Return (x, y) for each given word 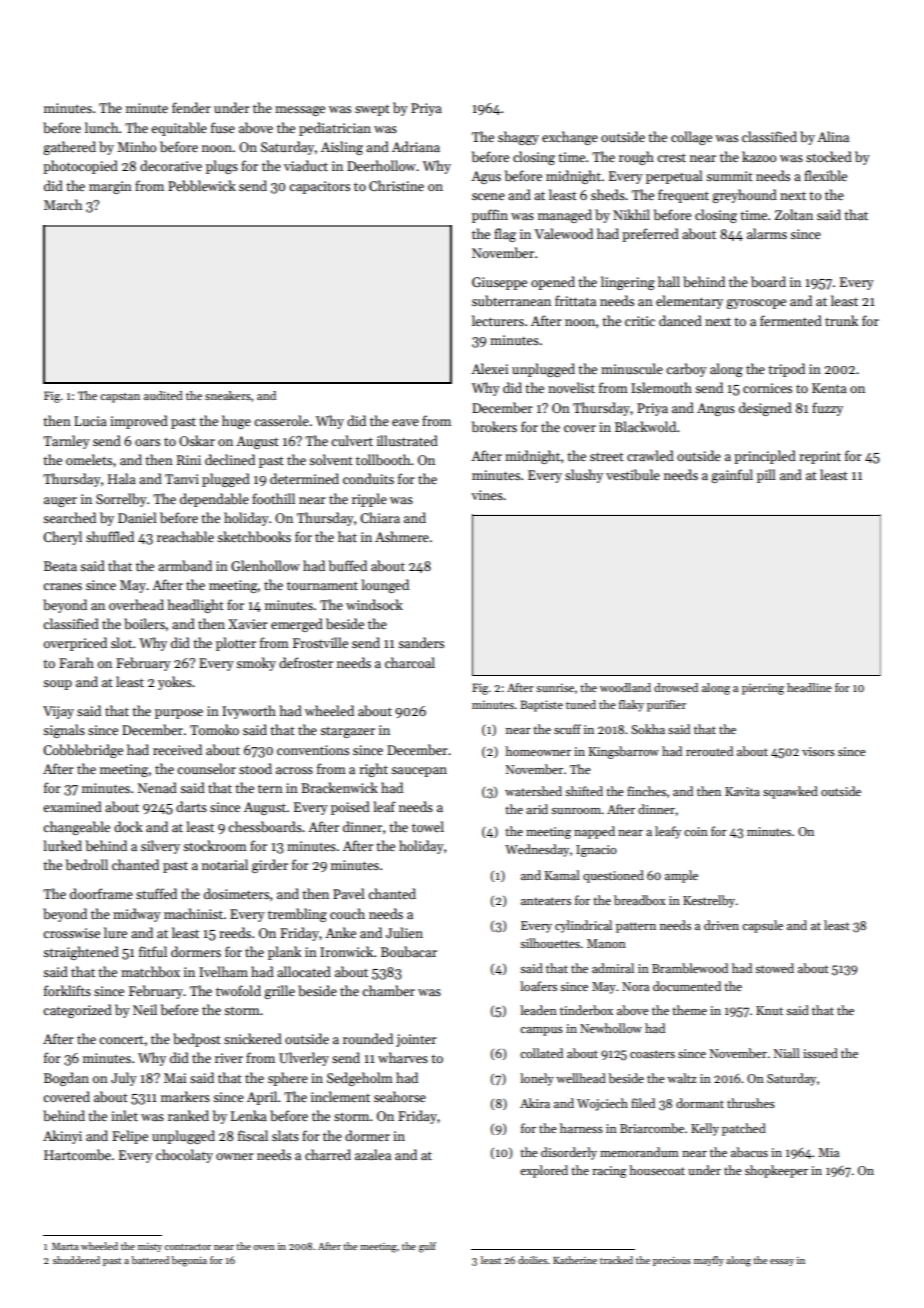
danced (680, 320)
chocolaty (184, 1156)
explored (544, 1171)
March (63, 204)
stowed (774, 968)
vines (487, 495)
